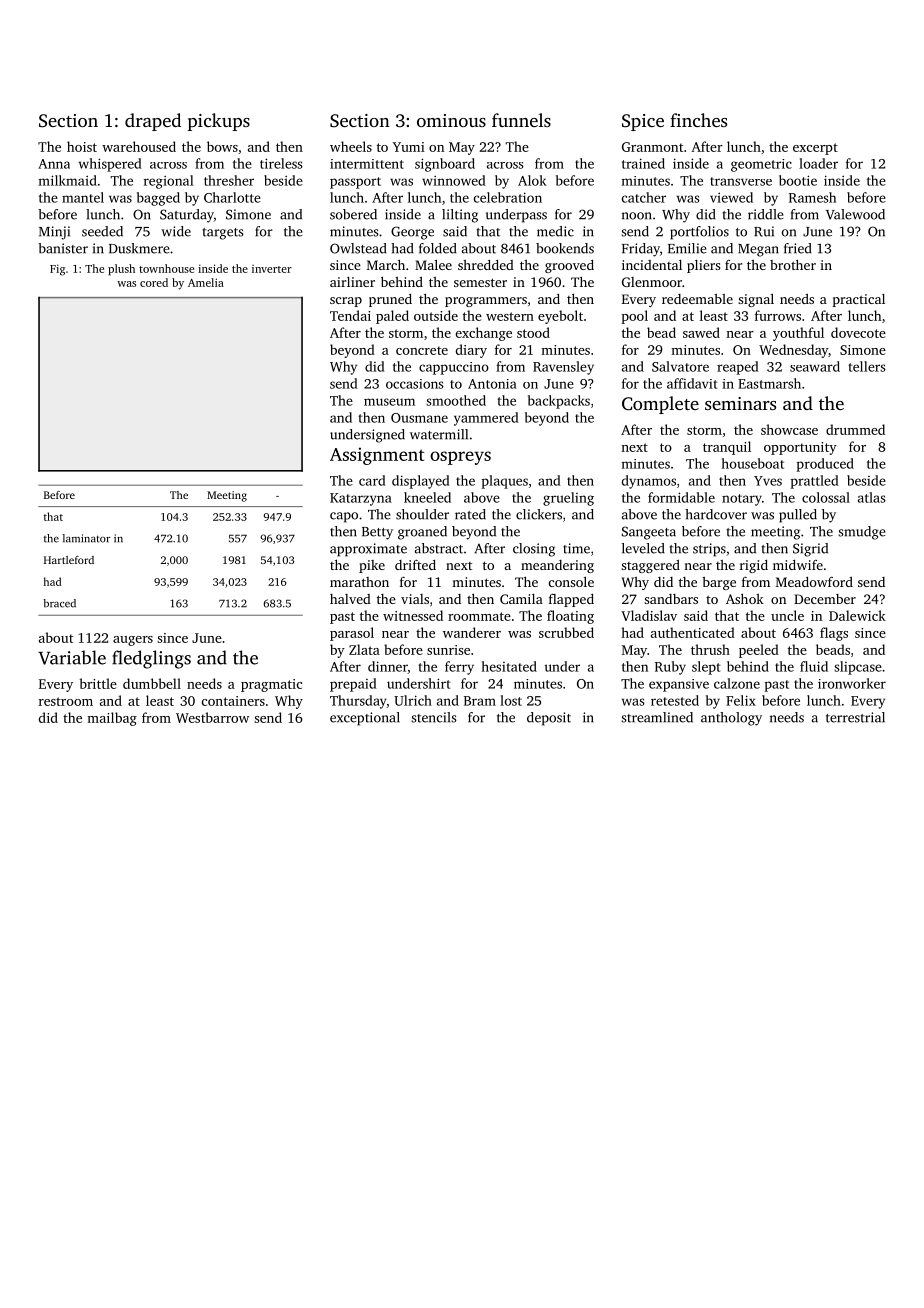 This page has width=924, height=1308. What do you see at coordinates (872, 497) in the page?
I see `atlas` at bounding box center [872, 497].
